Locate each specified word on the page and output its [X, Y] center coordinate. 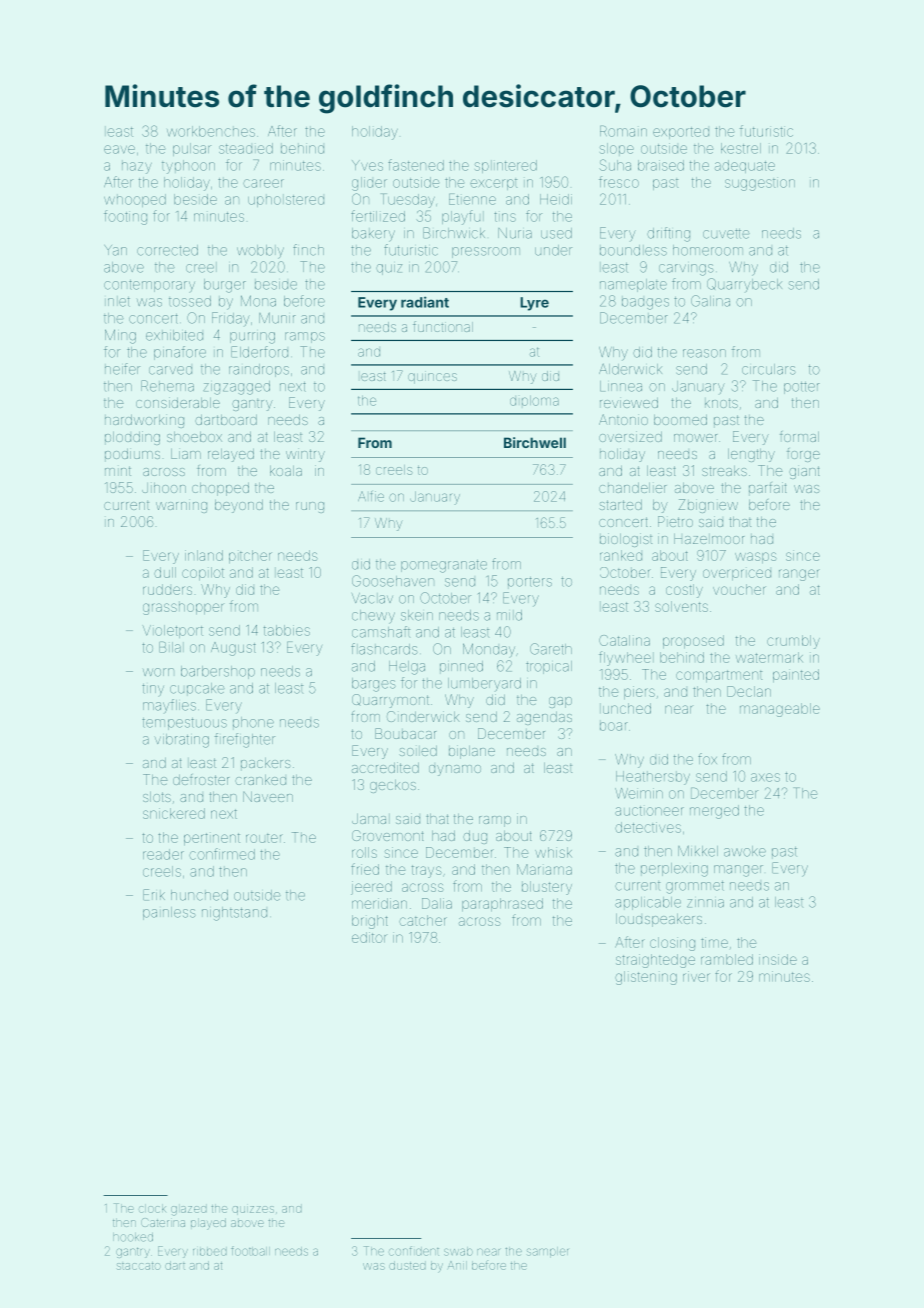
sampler [547, 1252]
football [250, 1251]
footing [125, 217]
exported [681, 133]
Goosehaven [393, 581]
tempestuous [184, 724]
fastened [416, 165]
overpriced [737, 575]
